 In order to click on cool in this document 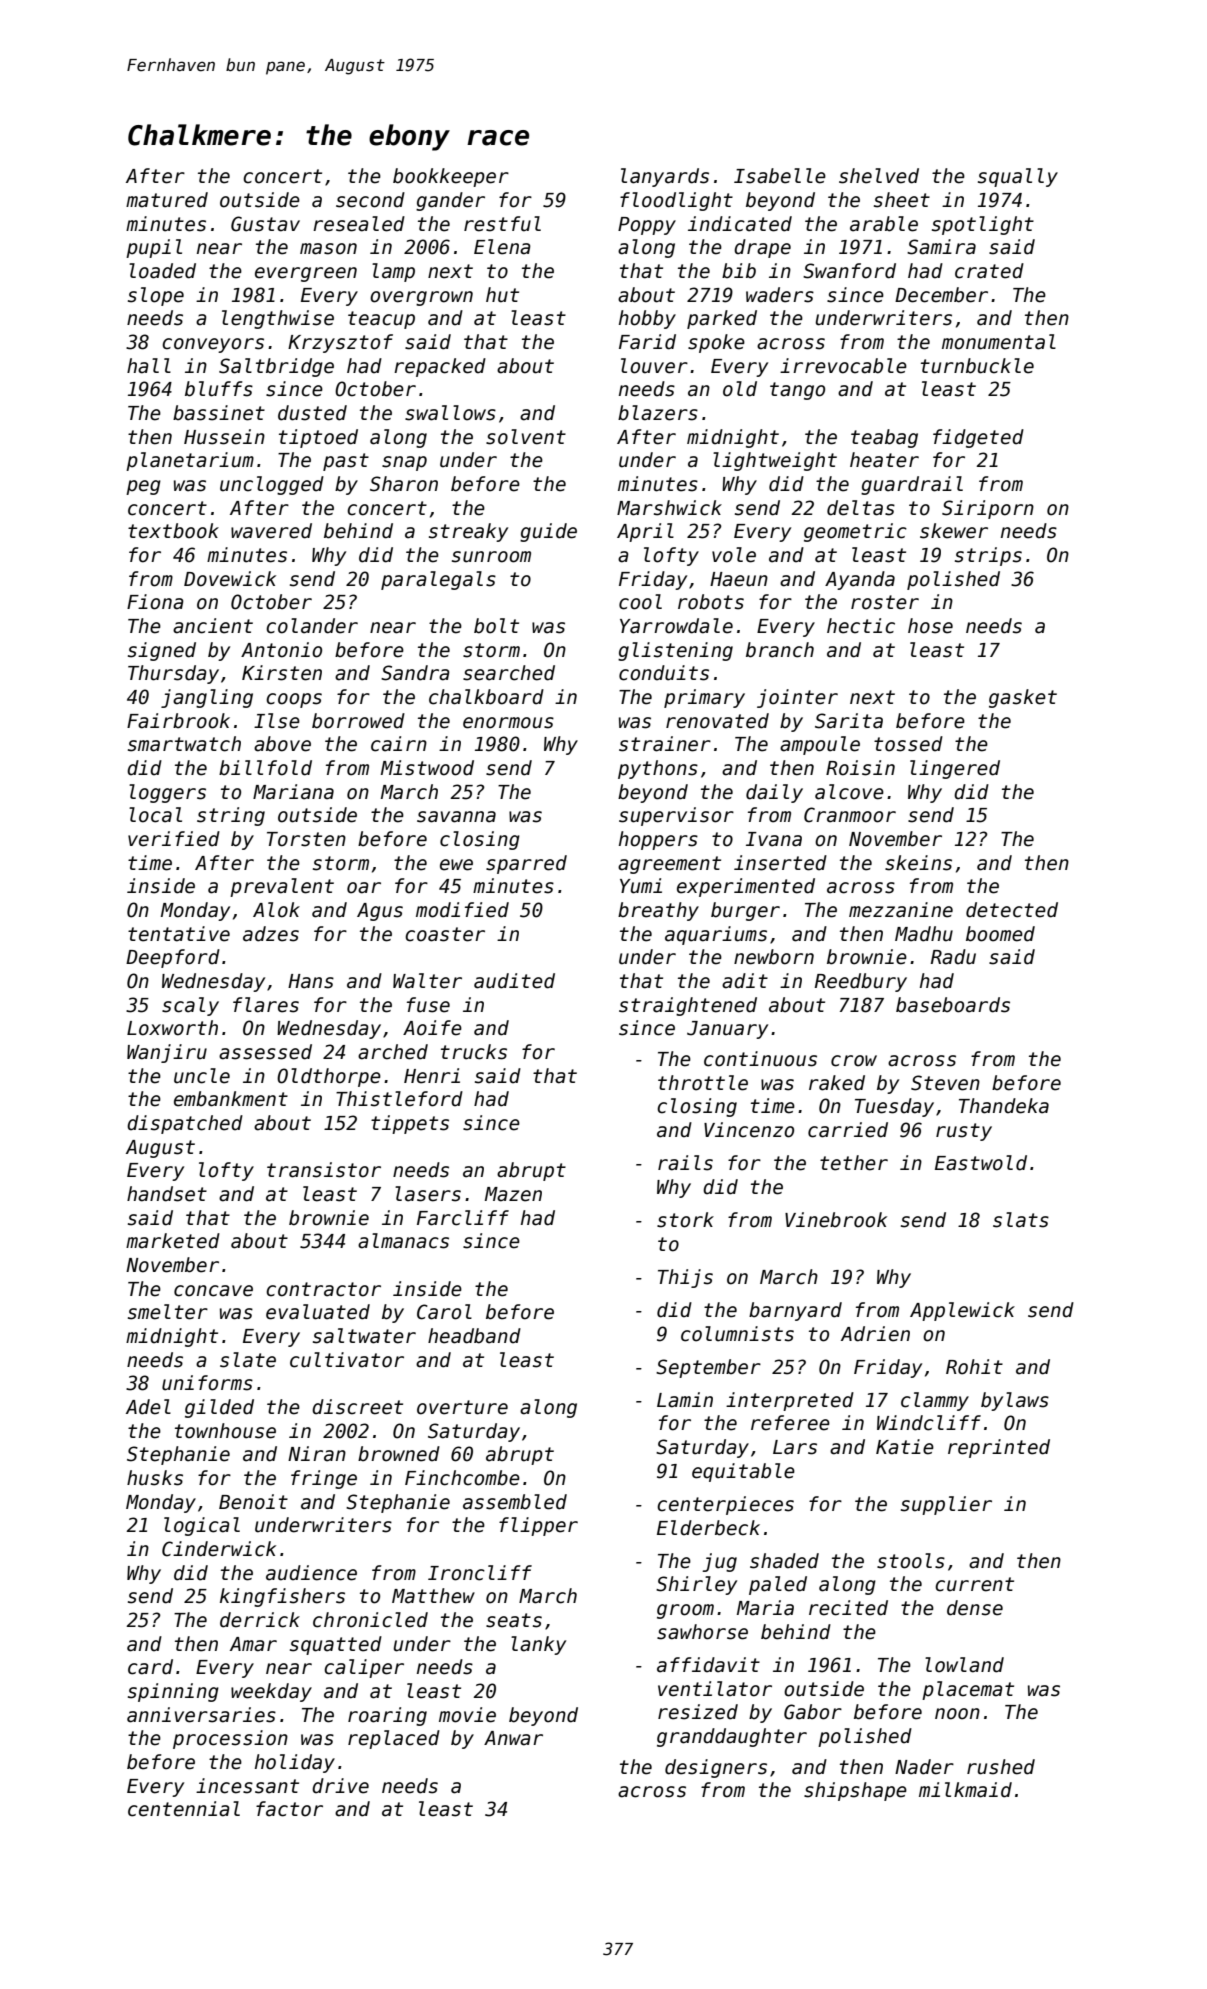, I will do `click(640, 602)`.
